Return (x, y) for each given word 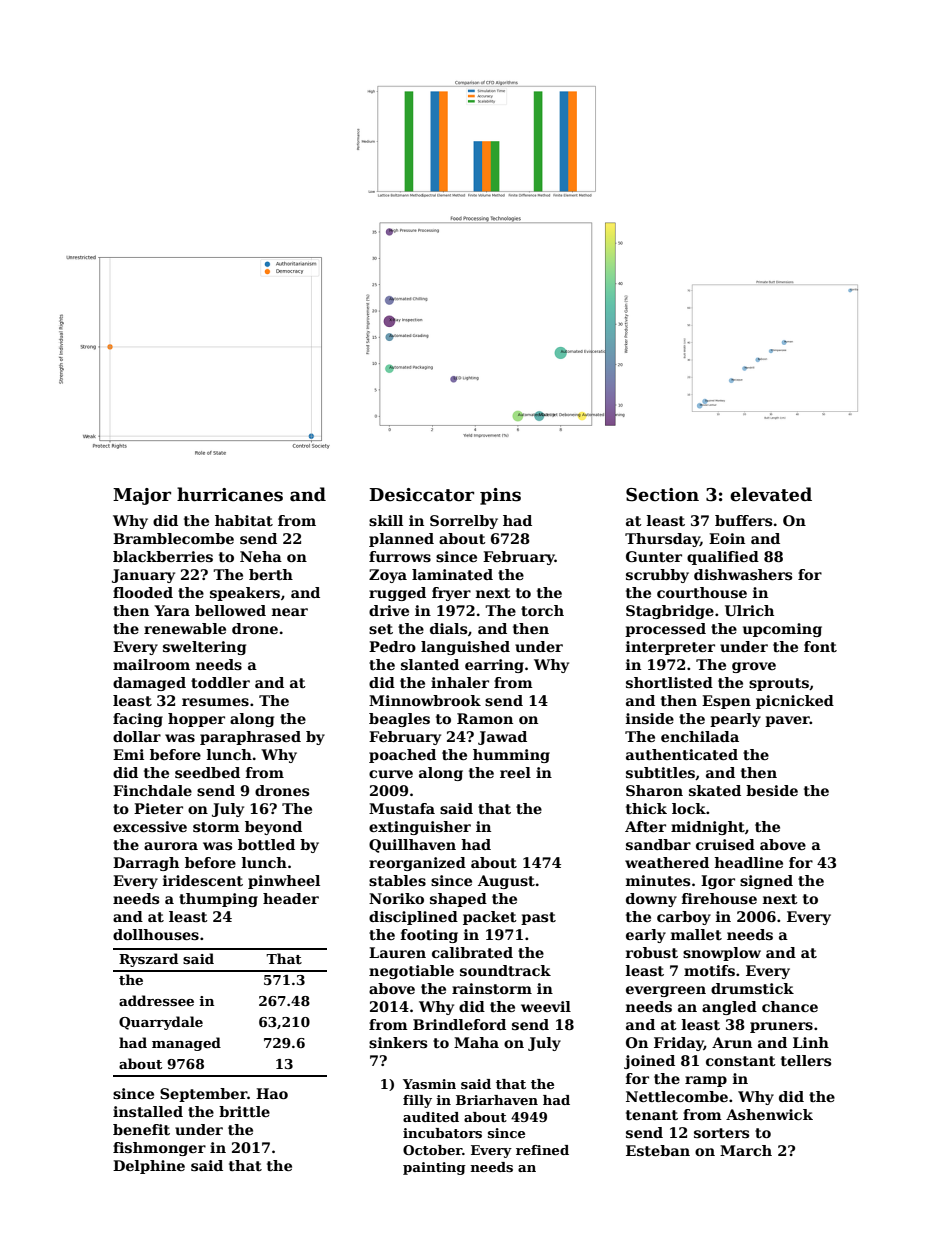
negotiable (411, 972)
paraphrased (250, 738)
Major (142, 496)
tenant (652, 1115)
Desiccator (421, 495)
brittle (244, 1111)
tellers (806, 1060)
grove (754, 667)
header (291, 898)
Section (662, 495)
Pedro (392, 646)
